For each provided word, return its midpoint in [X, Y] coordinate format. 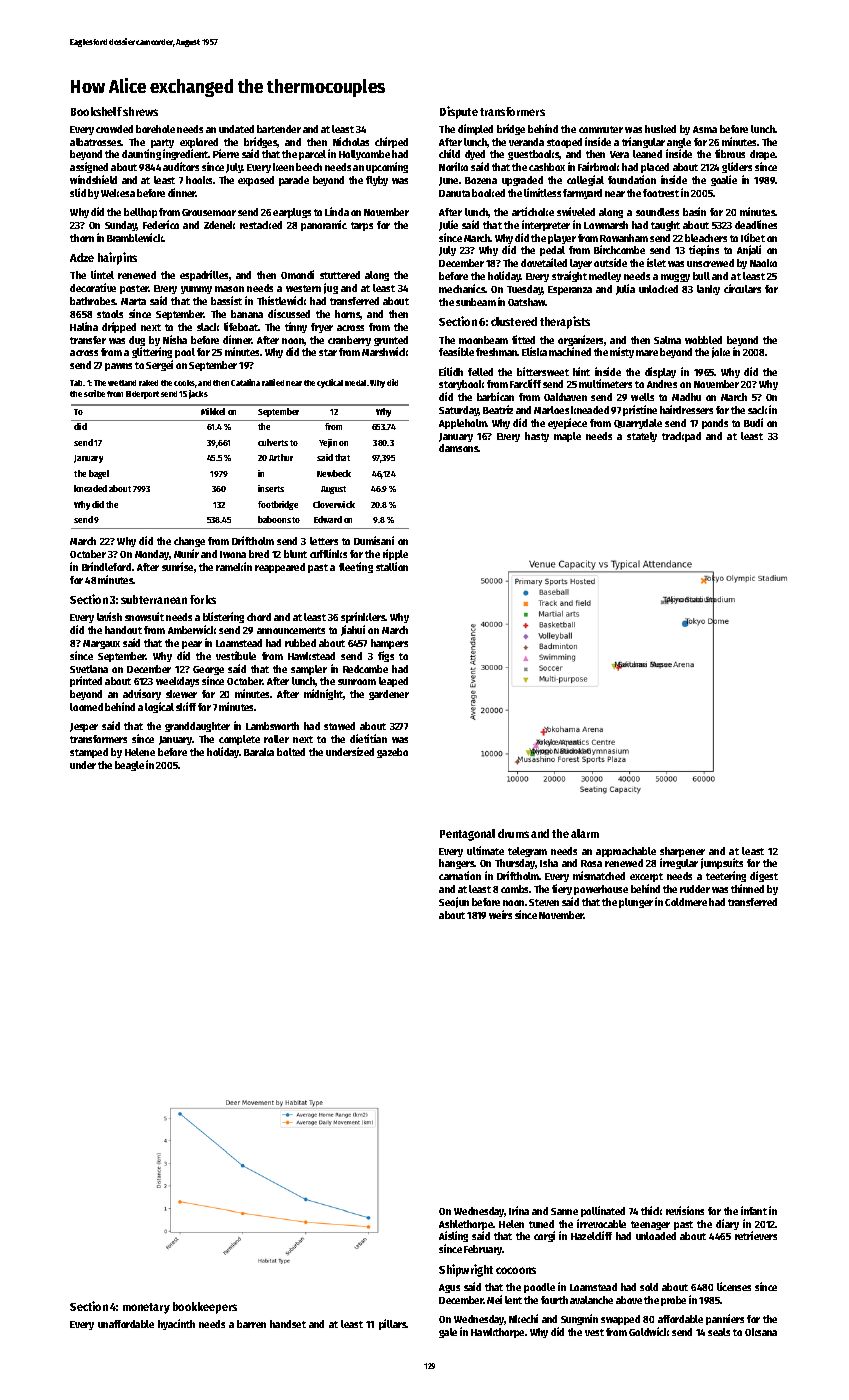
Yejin [328, 443]
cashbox [547, 167]
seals [719, 1332]
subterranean [154, 599]
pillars [393, 1324]
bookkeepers [205, 1308]
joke [721, 352]
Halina [84, 326]
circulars [742, 288]
